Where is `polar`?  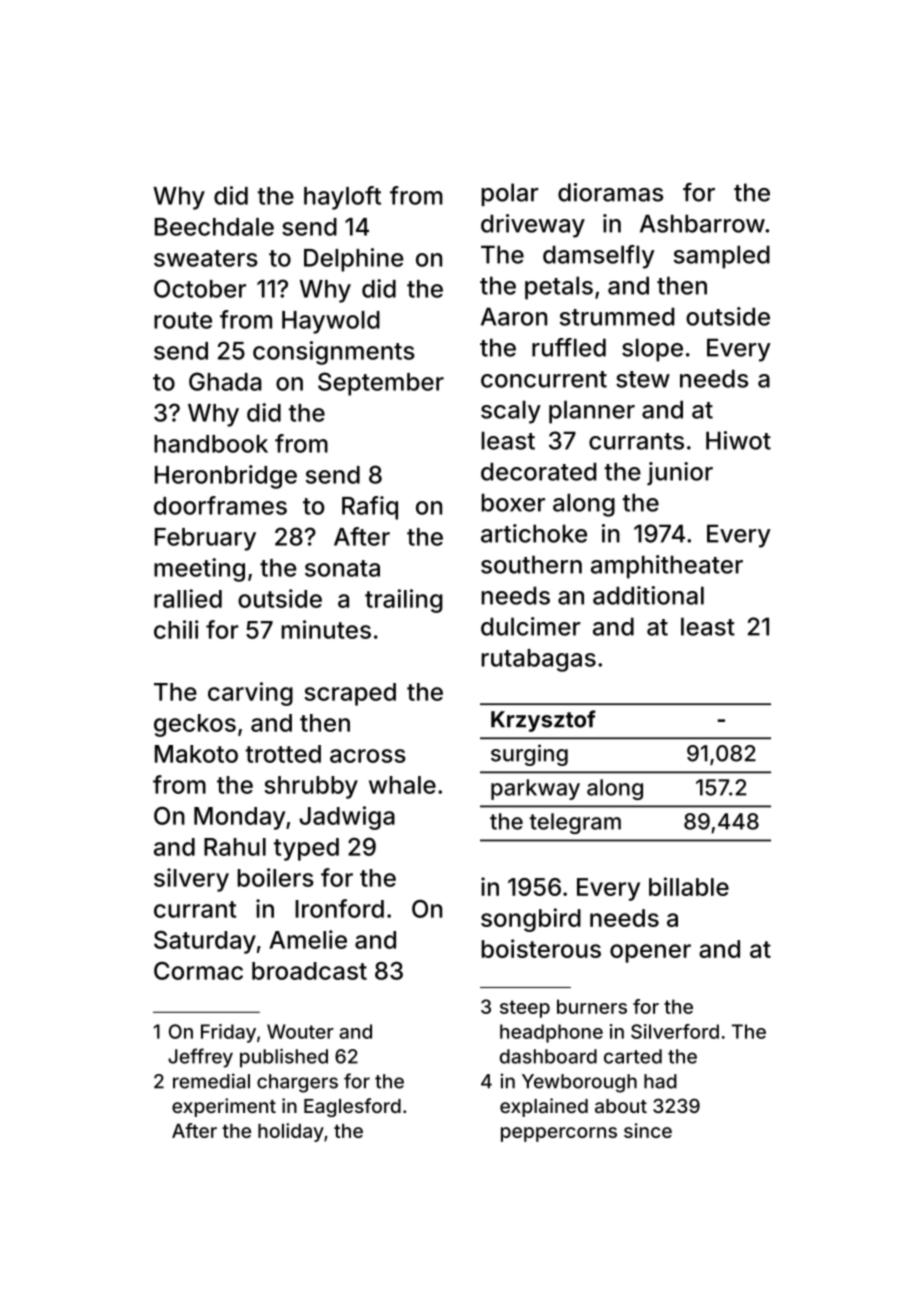 polar is located at coordinates (509, 194).
